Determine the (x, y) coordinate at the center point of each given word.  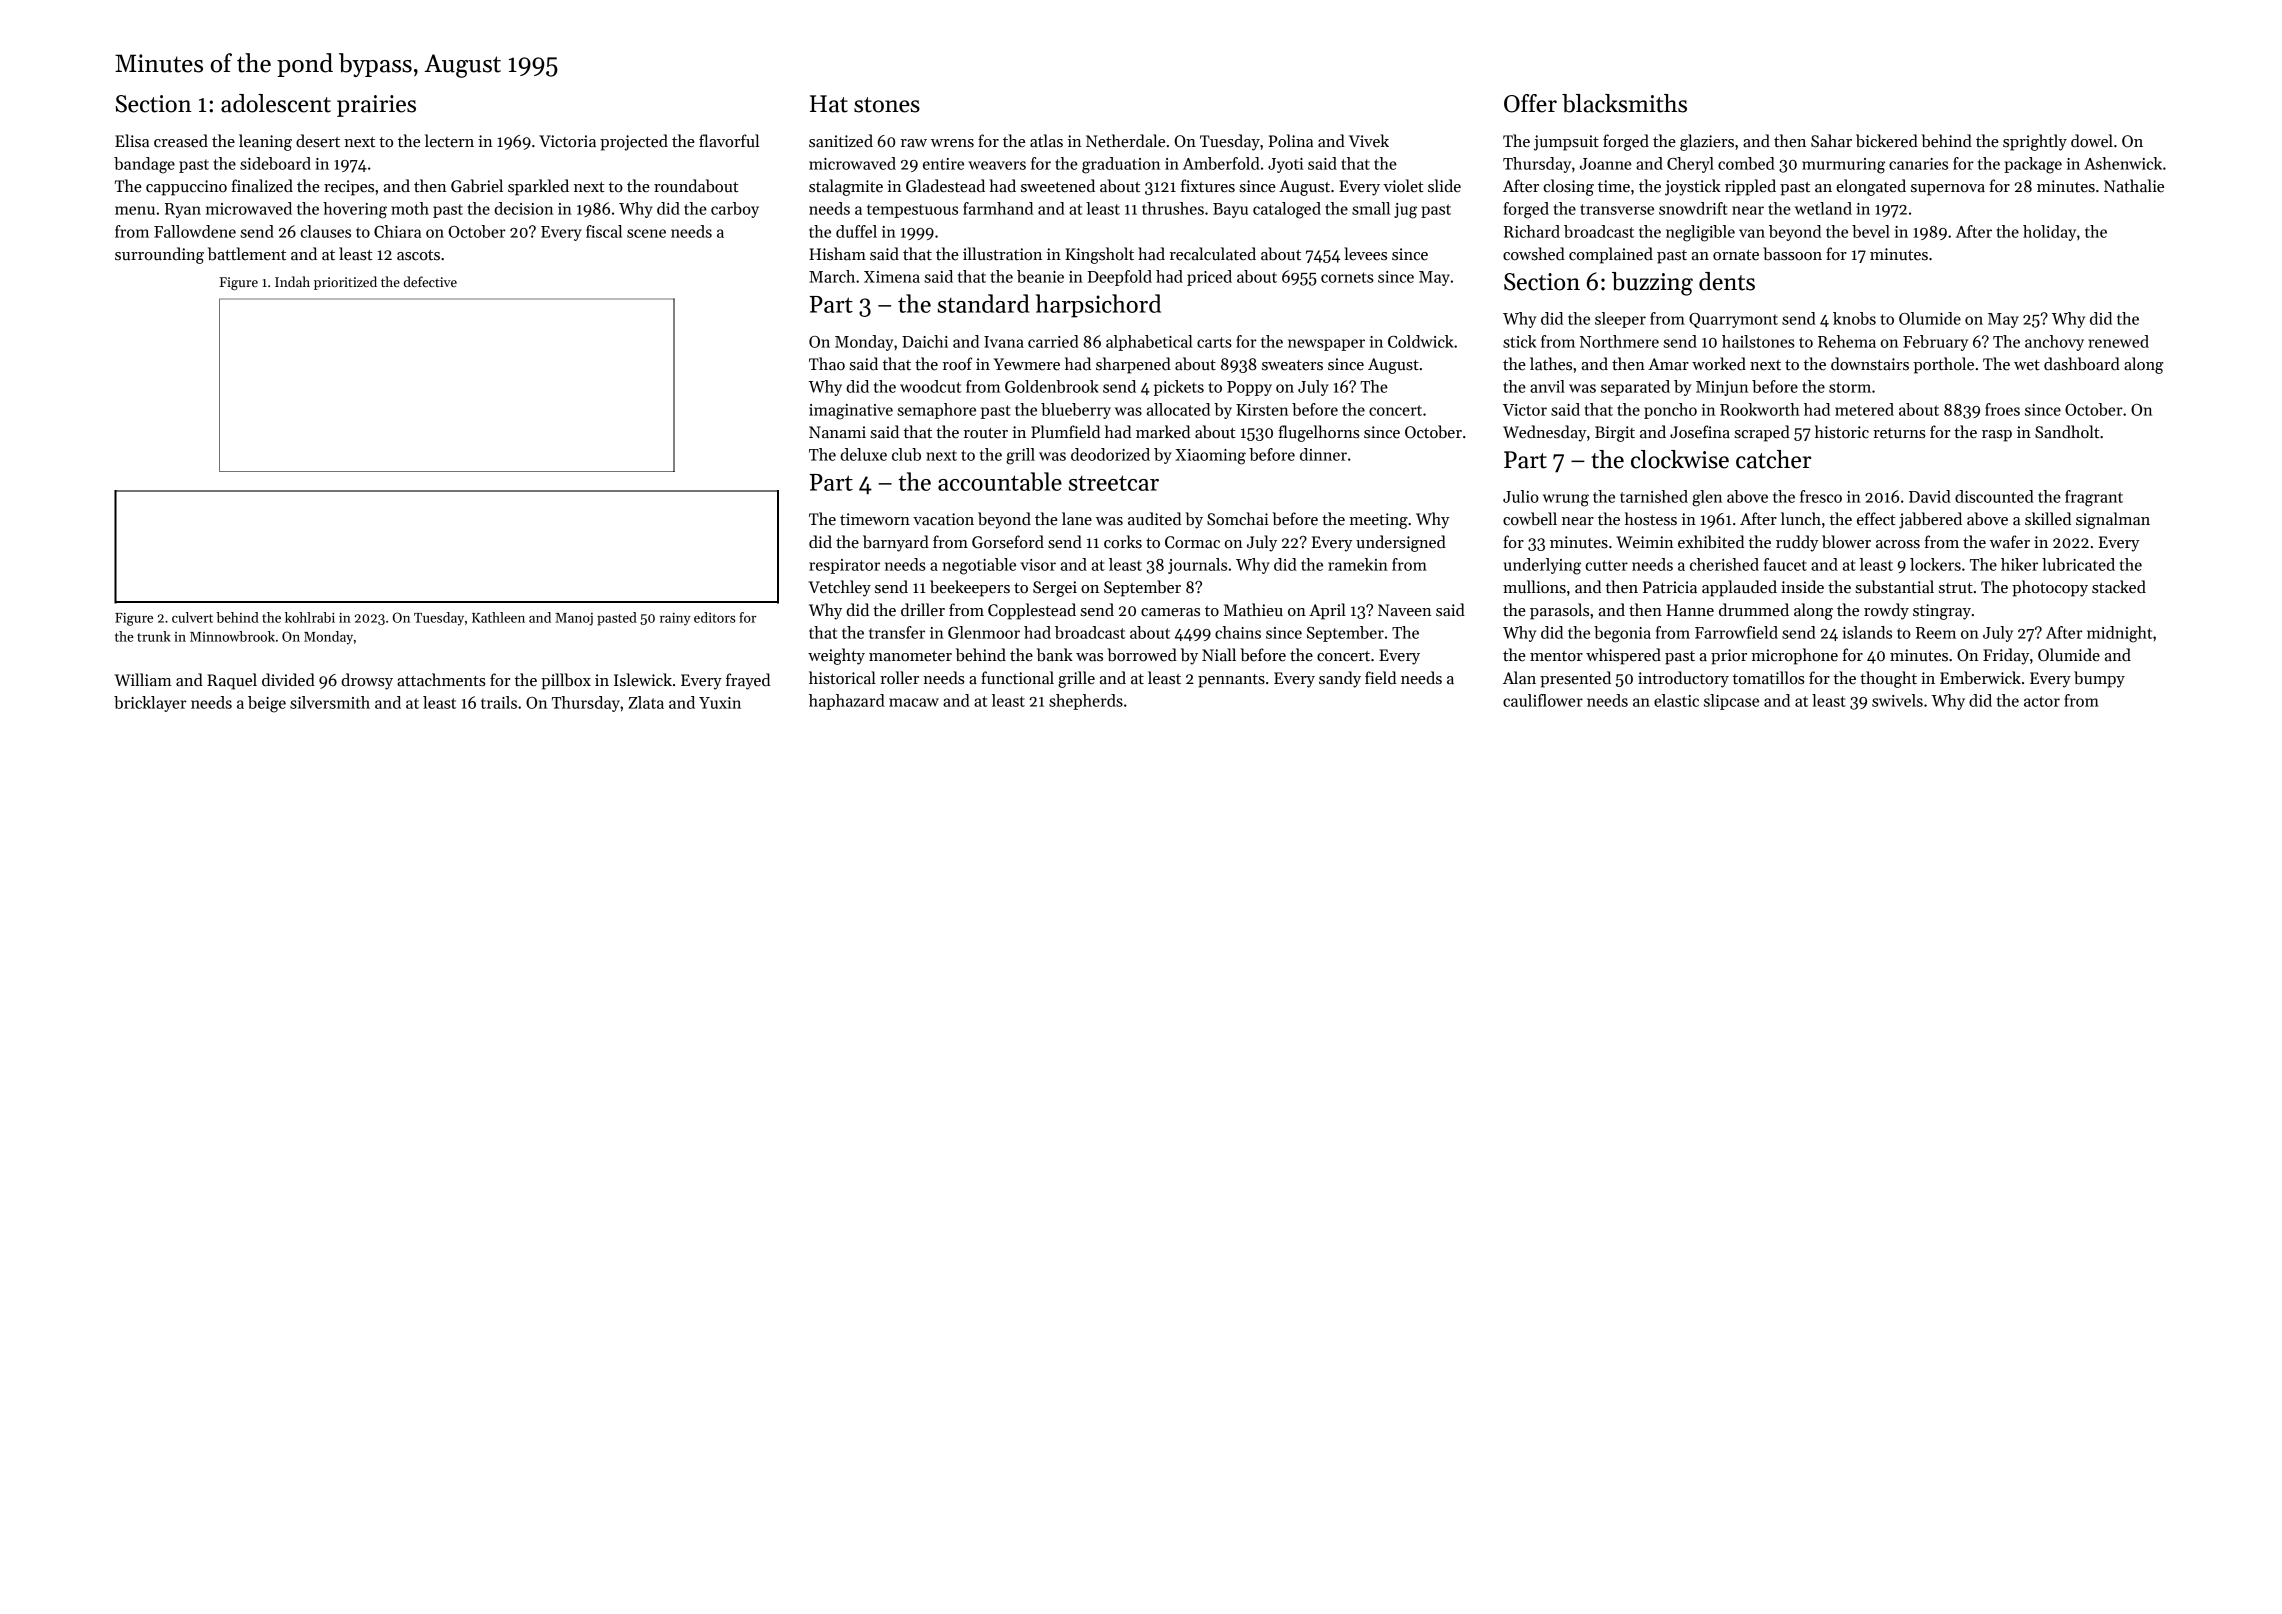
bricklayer (150, 704)
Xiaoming (1210, 457)
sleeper (1620, 320)
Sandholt (2067, 432)
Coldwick (1420, 341)
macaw (914, 702)
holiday (2049, 233)
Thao (827, 364)
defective (430, 281)
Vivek (1369, 141)
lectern (449, 141)
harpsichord (1098, 306)
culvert (192, 617)
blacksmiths (1624, 103)
